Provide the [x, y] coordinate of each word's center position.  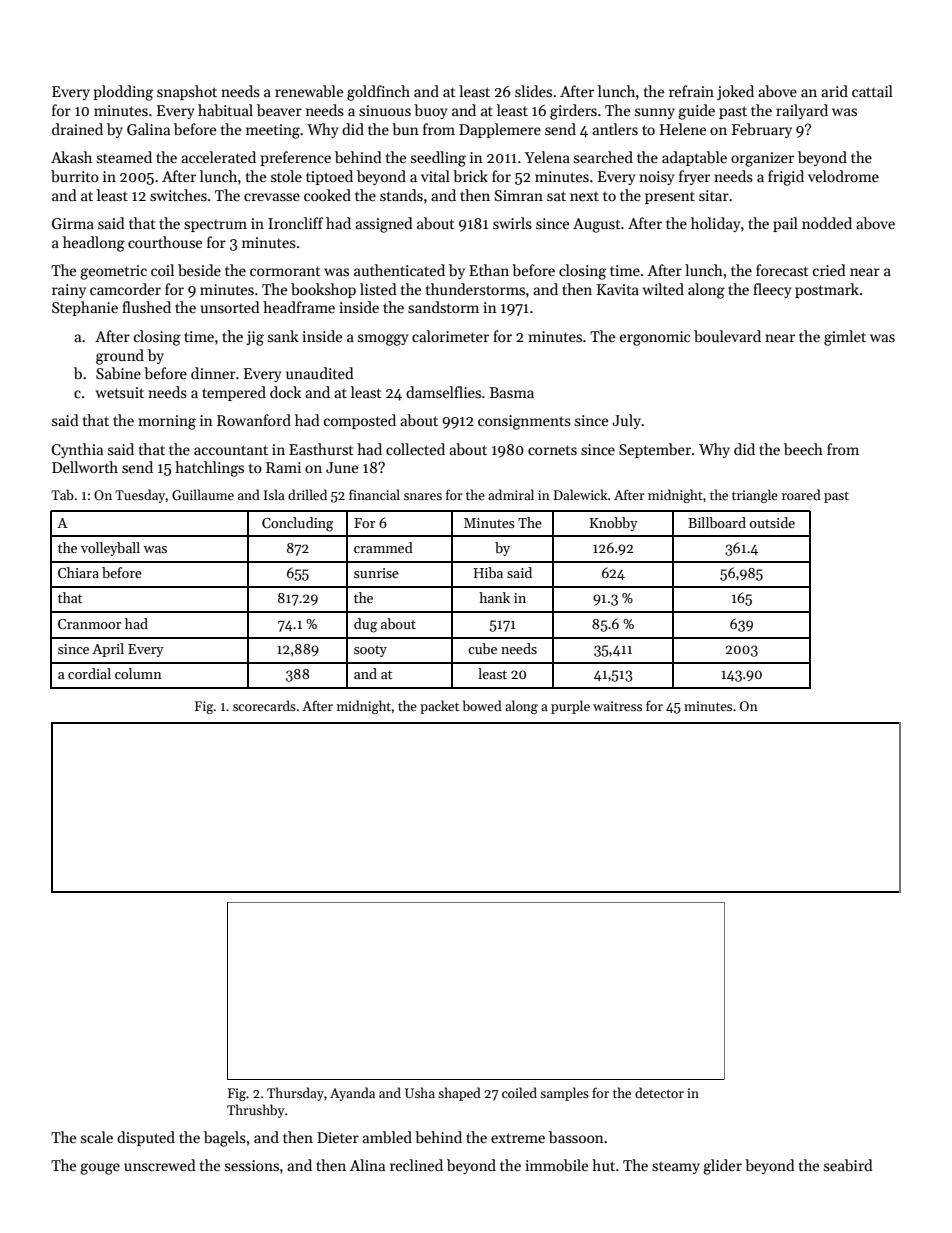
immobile [556, 1165]
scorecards [264, 705]
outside [772, 522]
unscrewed [160, 1165]
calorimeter [450, 336]
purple [570, 707]
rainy [69, 291]
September [655, 450]
